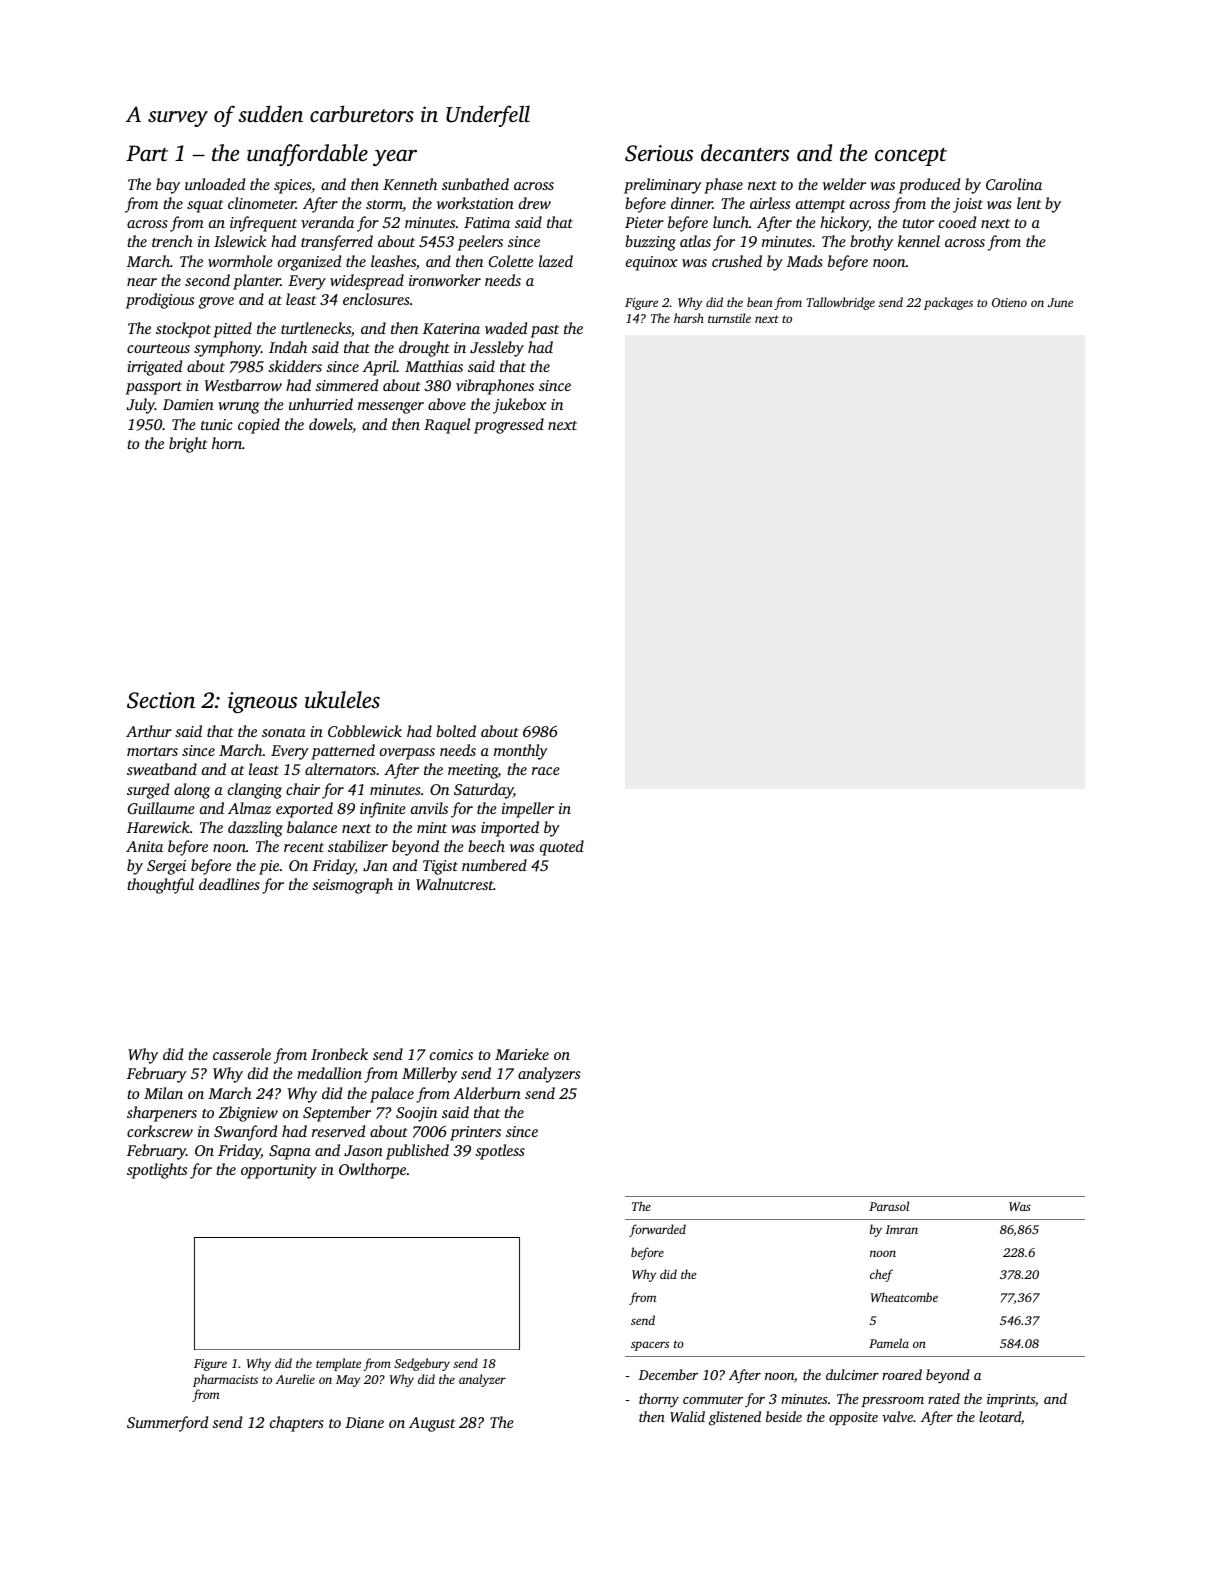 The width and height of the screenshot is (1212, 1569). What do you see at coordinates (147, 153) in the screenshot?
I see `Part` at bounding box center [147, 153].
